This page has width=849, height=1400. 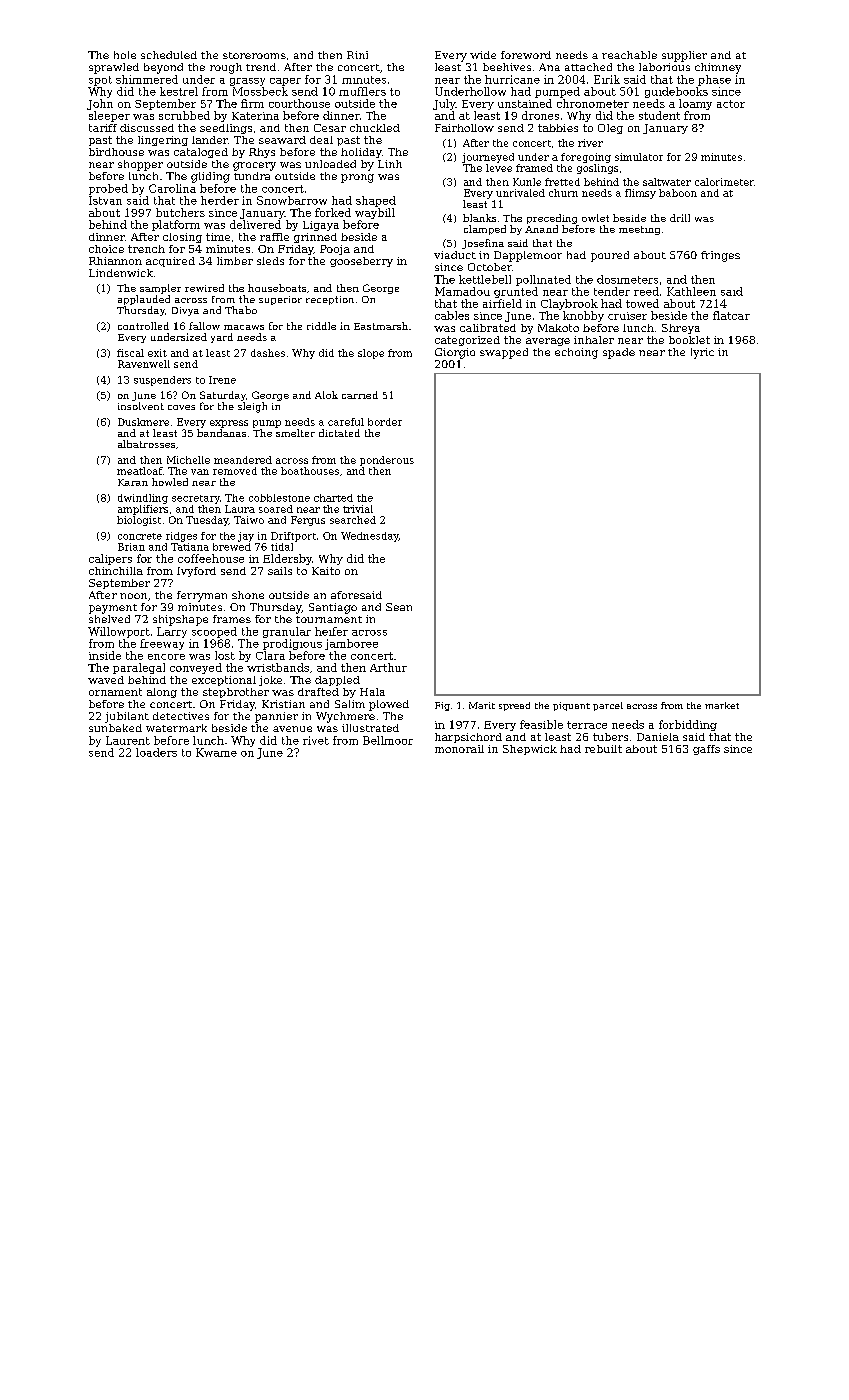 What do you see at coordinates (131, 547) in the page?
I see `Brian` at bounding box center [131, 547].
